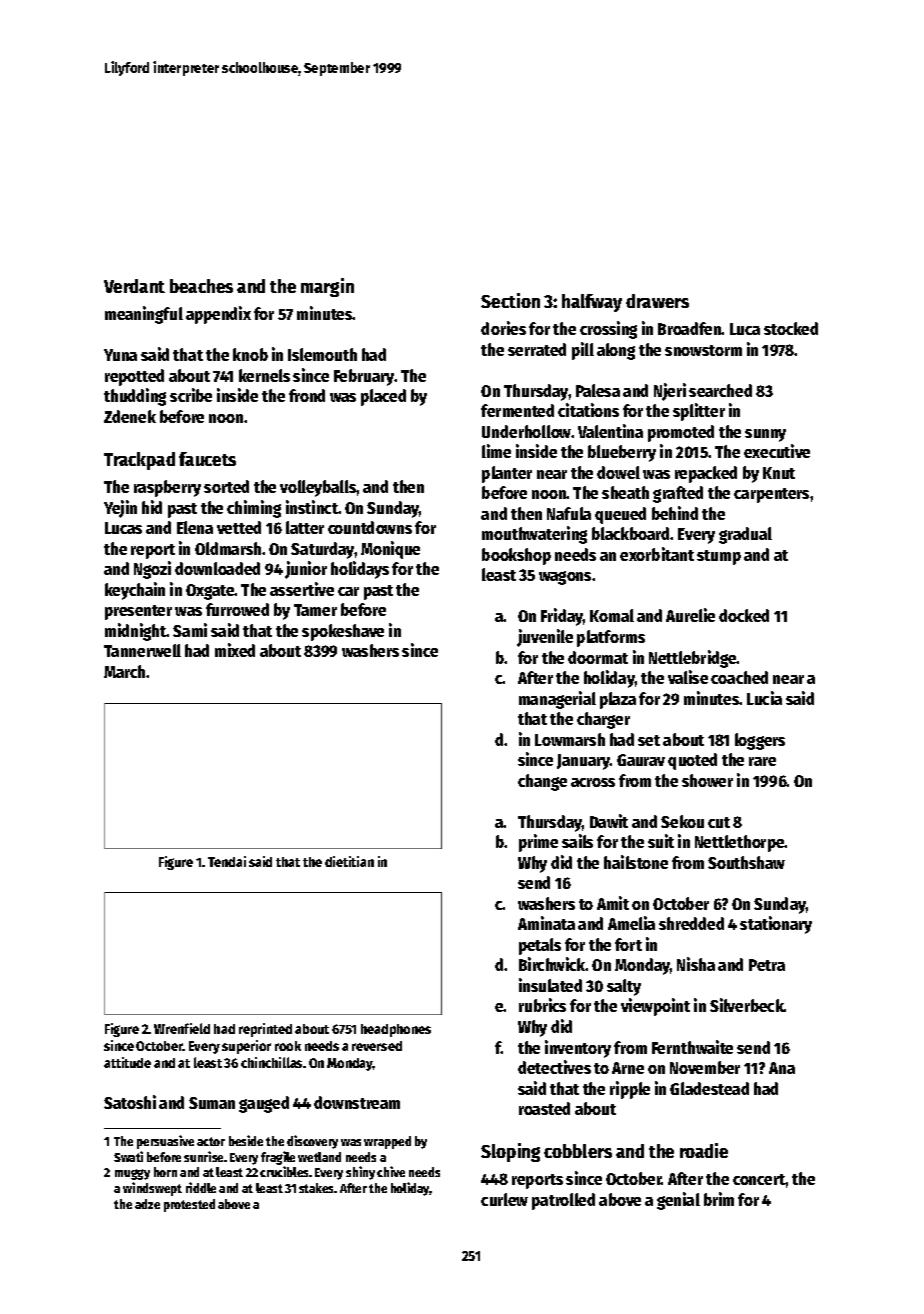 The width and height of the screenshot is (924, 1314). What do you see at coordinates (235, 650) in the screenshot?
I see `mixed` at bounding box center [235, 650].
